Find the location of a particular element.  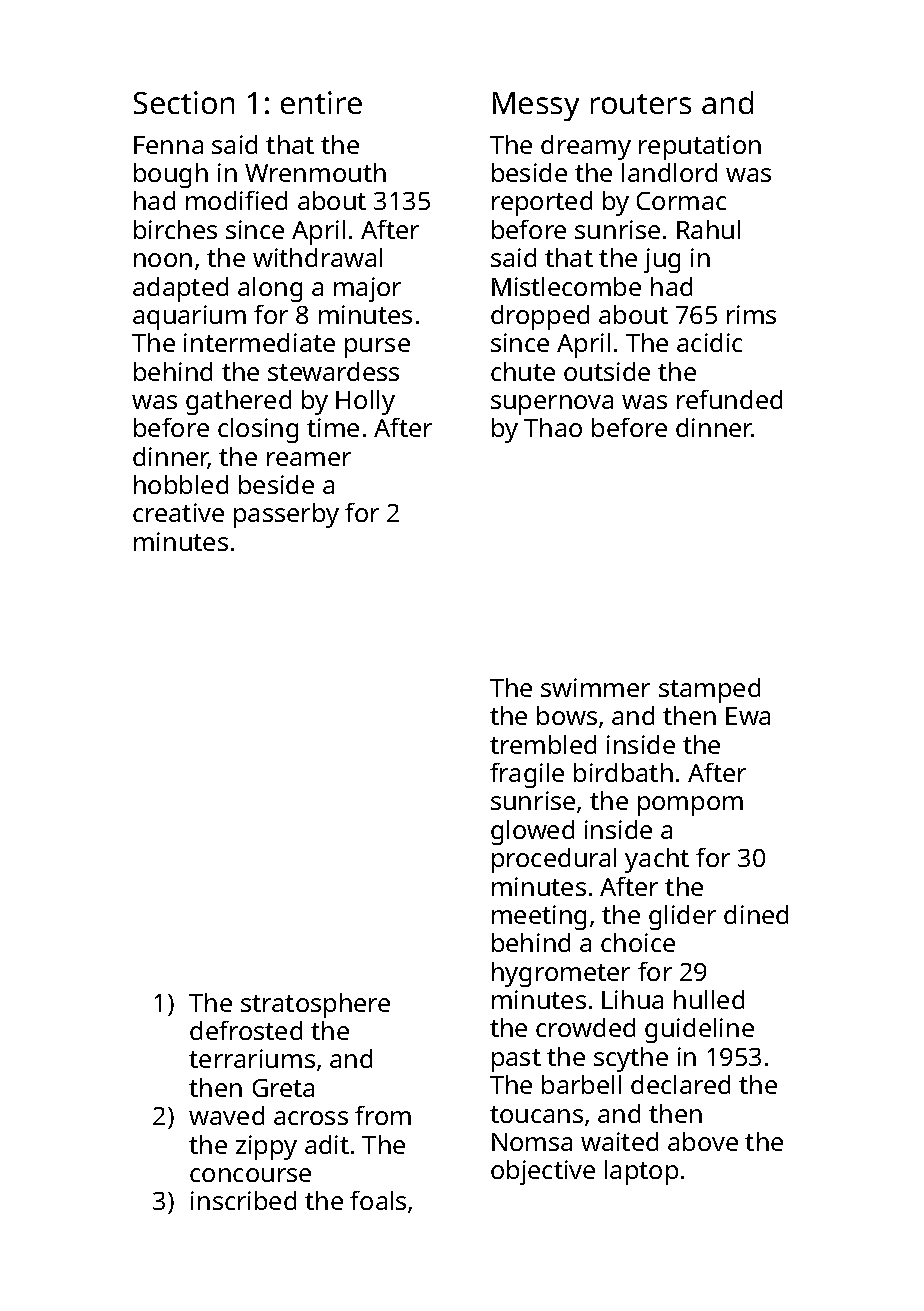

laptop is located at coordinates (641, 1172).
